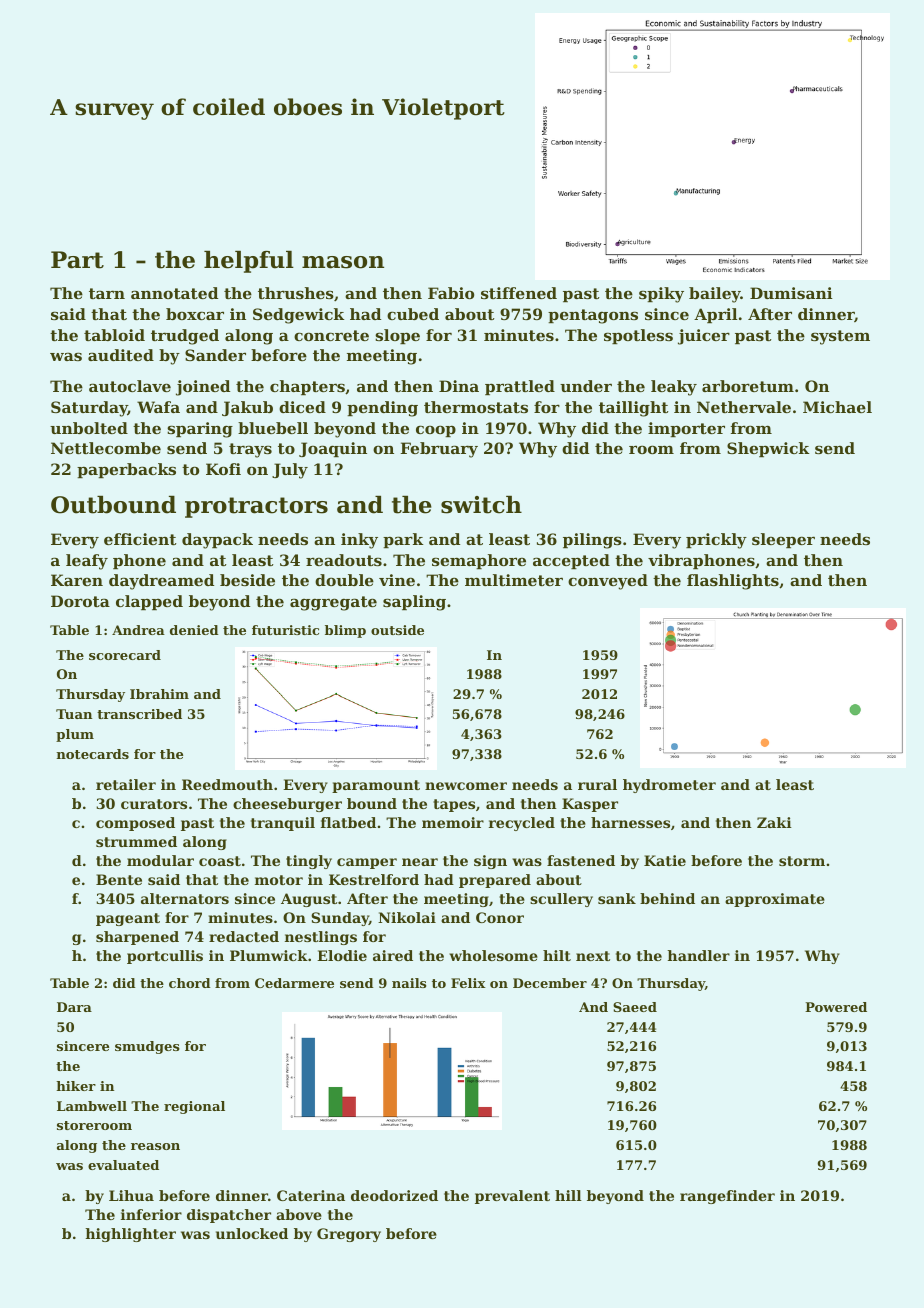  Describe the element at coordinates (837, 407) in the image. I see `Michael` at that location.
